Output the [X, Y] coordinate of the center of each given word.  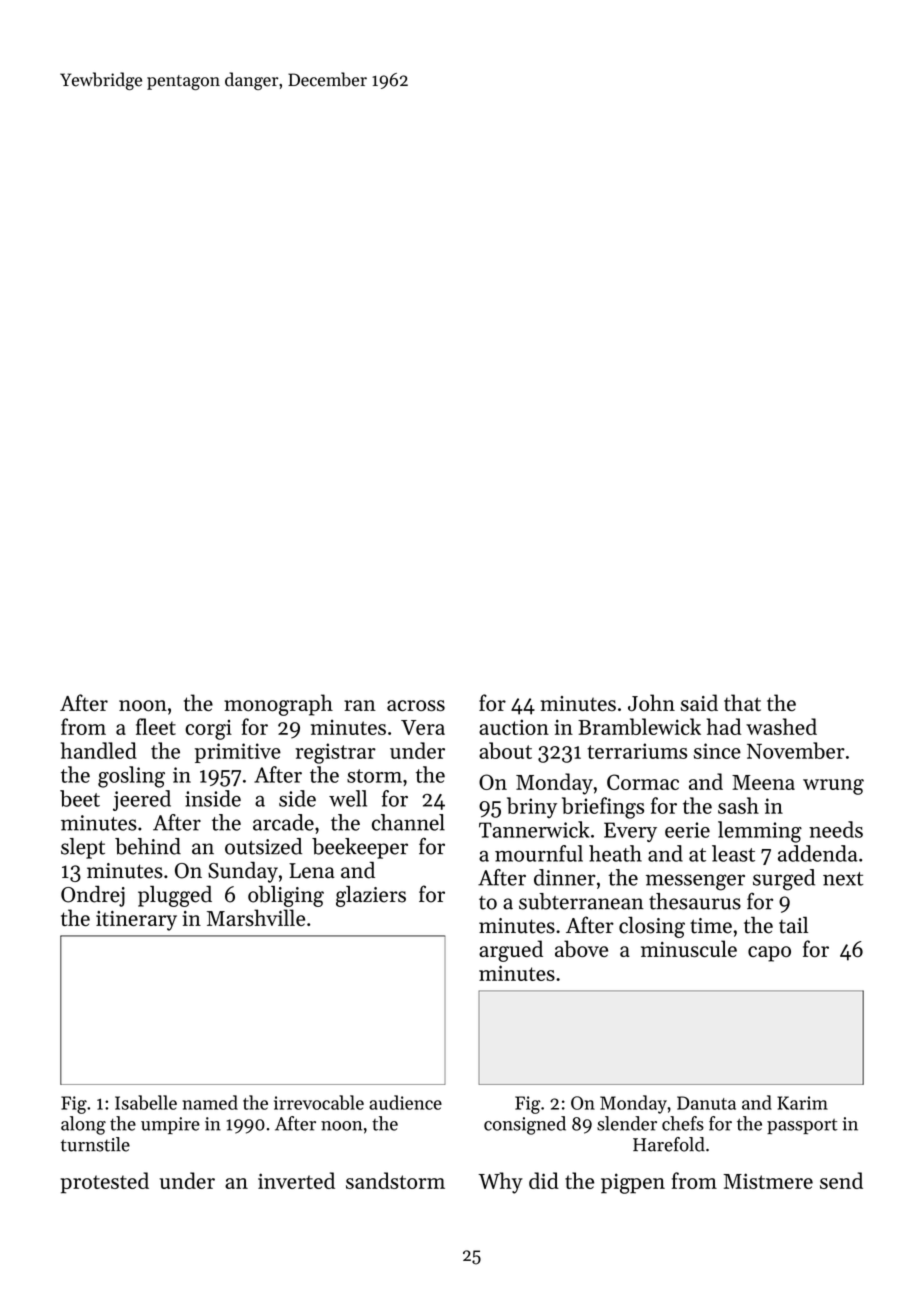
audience [405, 1102]
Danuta [706, 1103]
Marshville [256, 917]
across [416, 705]
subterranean [581, 901]
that [742, 702]
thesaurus [695, 901]
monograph [278, 705]
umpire [170, 1125]
